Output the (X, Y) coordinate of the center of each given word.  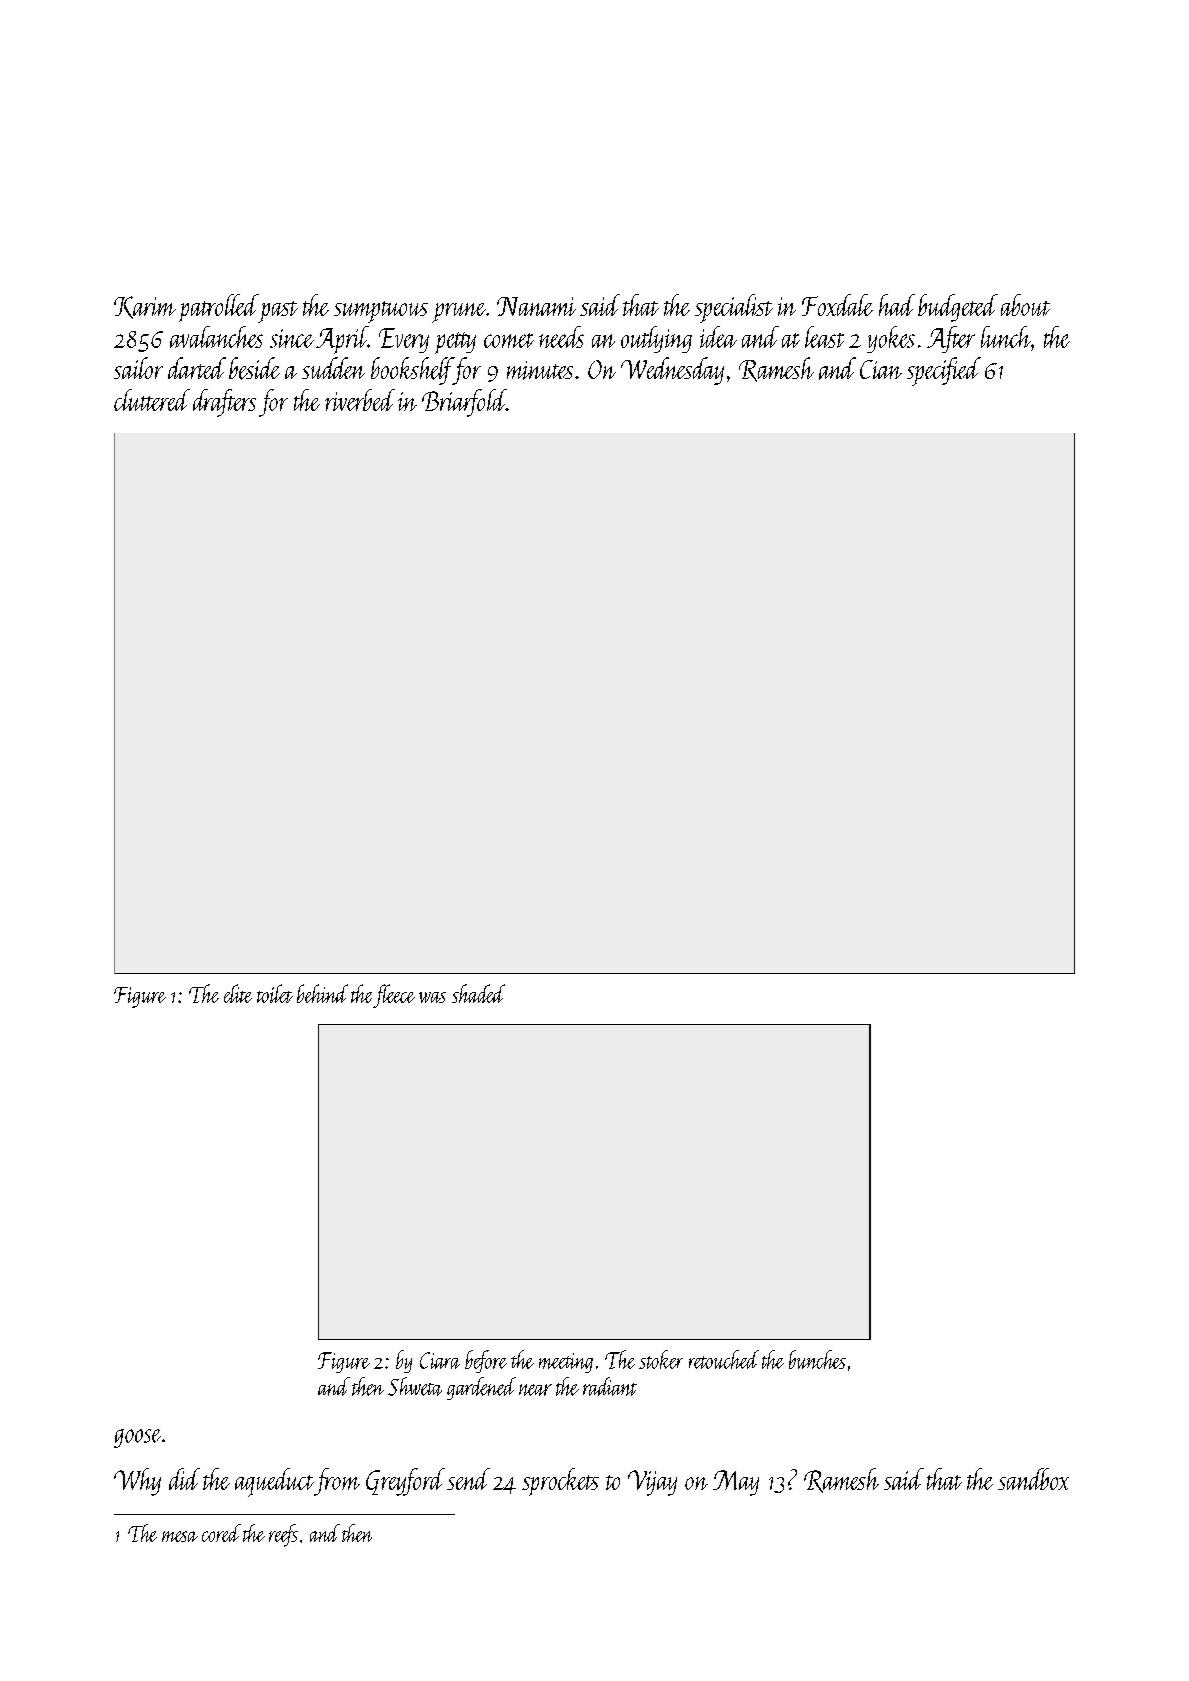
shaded (478, 993)
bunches (817, 1359)
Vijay (652, 1483)
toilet (275, 993)
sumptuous (381, 312)
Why (137, 1482)
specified (944, 371)
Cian (881, 369)
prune (459, 313)
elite (238, 993)
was (432, 997)
